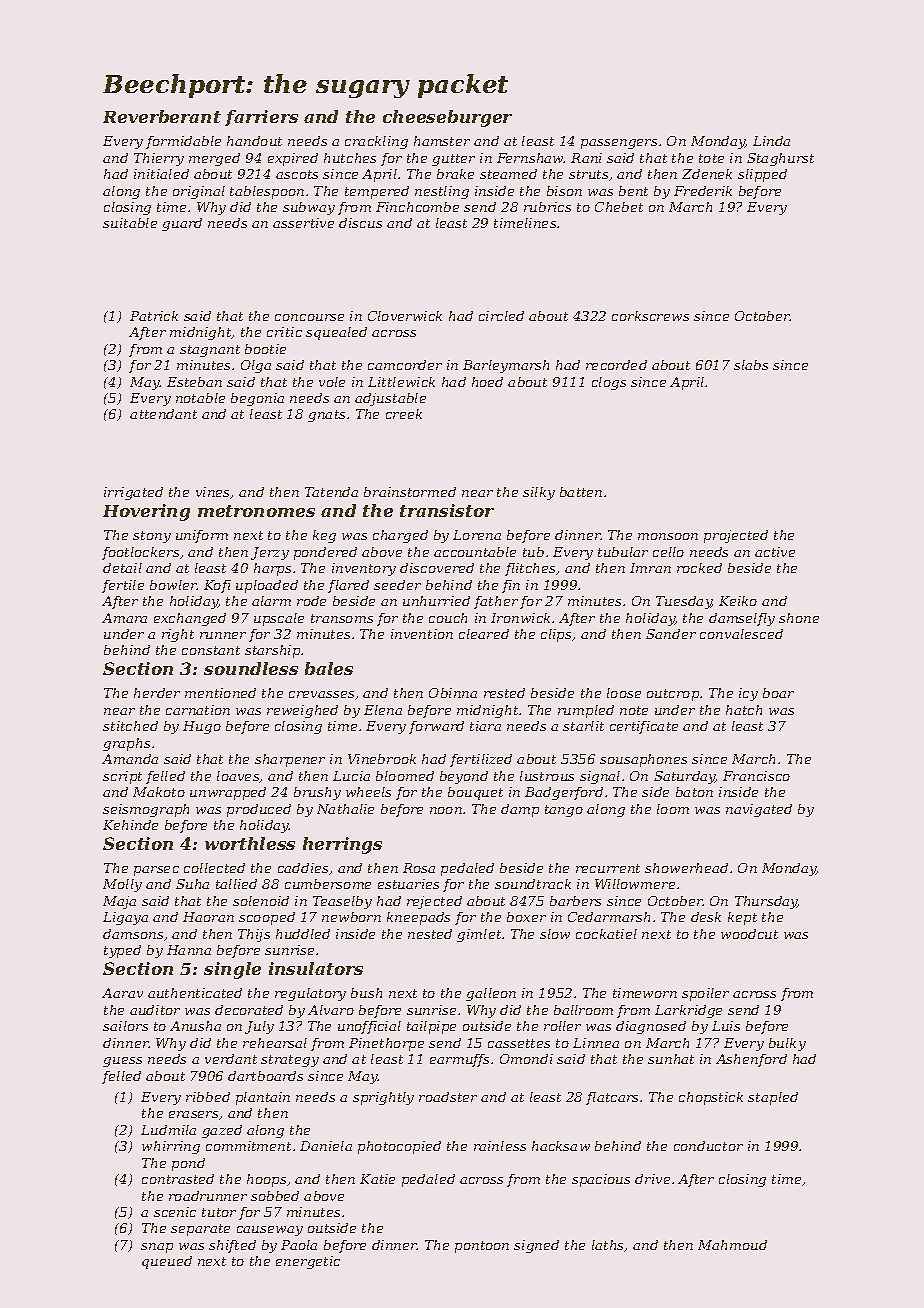 Image resolution: width=924 pixels, height=1308 pixels. I want to click on signal, so click(600, 777).
